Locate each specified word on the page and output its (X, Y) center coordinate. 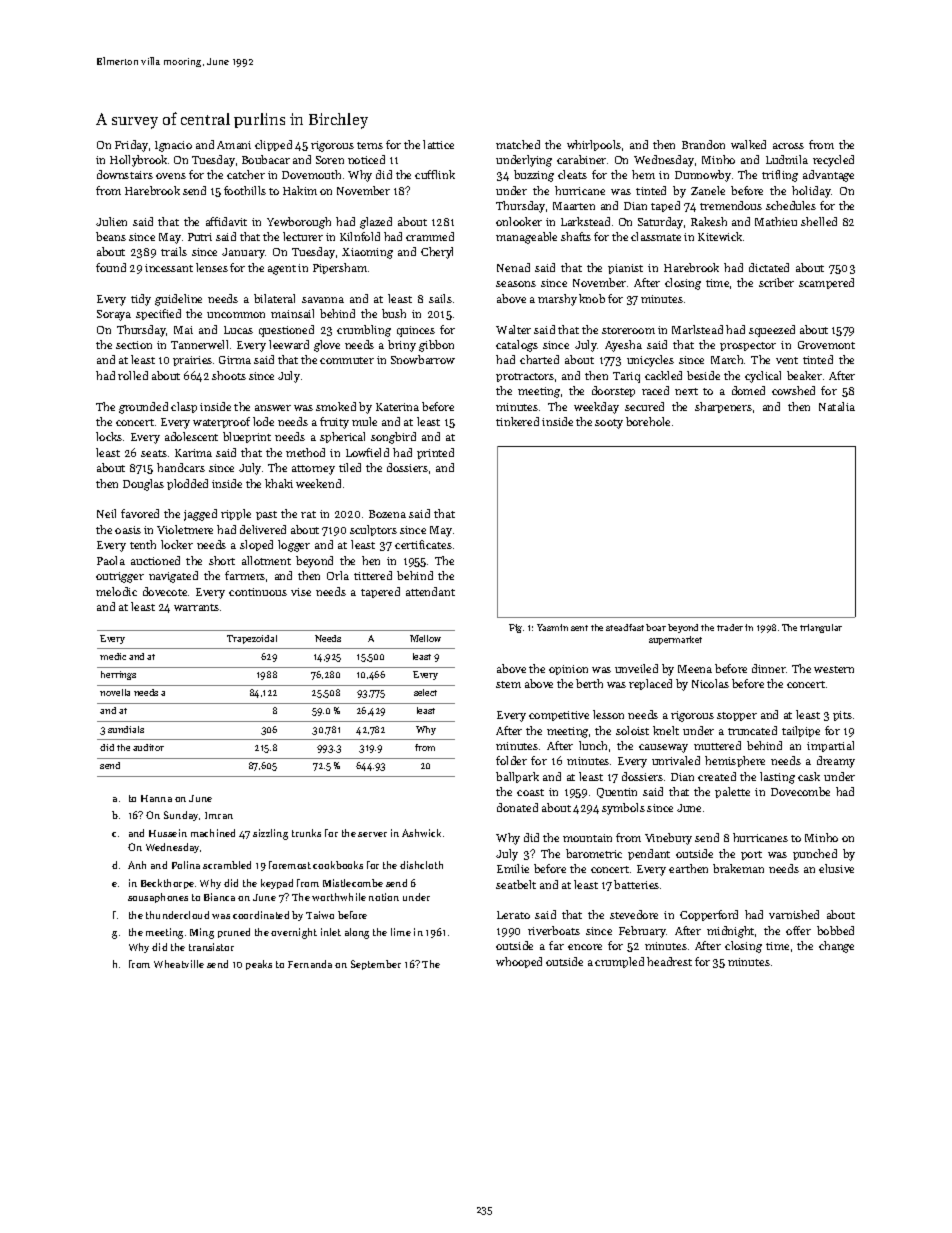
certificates (423, 544)
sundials (126, 729)
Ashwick (421, 833)
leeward (289, 344)
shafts (576, 236)
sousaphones (158, 898)
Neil (106, 513)
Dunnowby (703, 176)
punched (815, 854)
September (376, 965)
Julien (111, 221)
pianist (625, 269)
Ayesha (623, 346)
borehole (648, 421)
